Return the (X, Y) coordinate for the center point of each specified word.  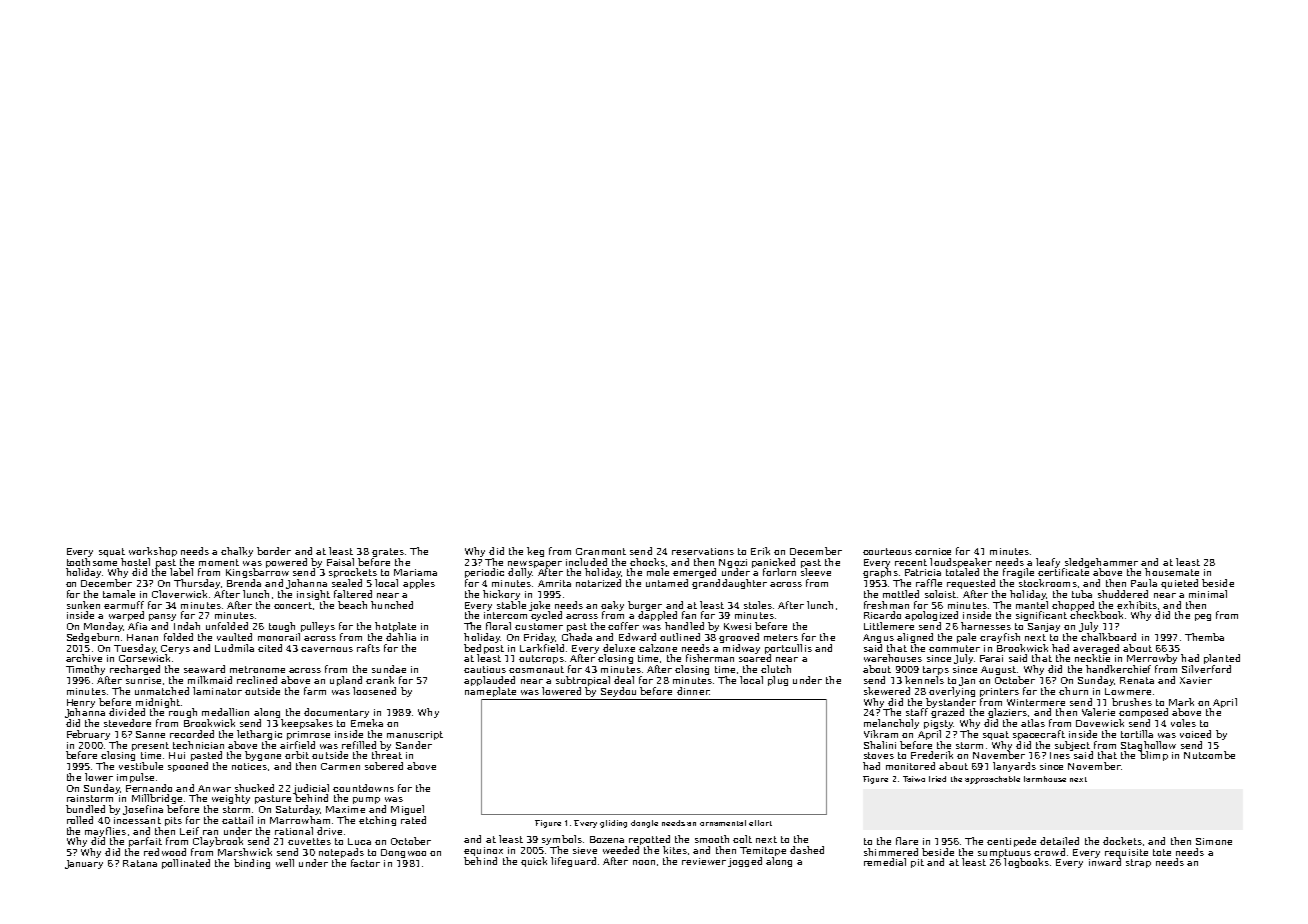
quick (534, 862)
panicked (773, 563)
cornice (933, 551)
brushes (1132, 702)
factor (365, 863)
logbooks (1026, 863)
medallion (225, 712)
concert (293, 605)
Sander (414, 745)
